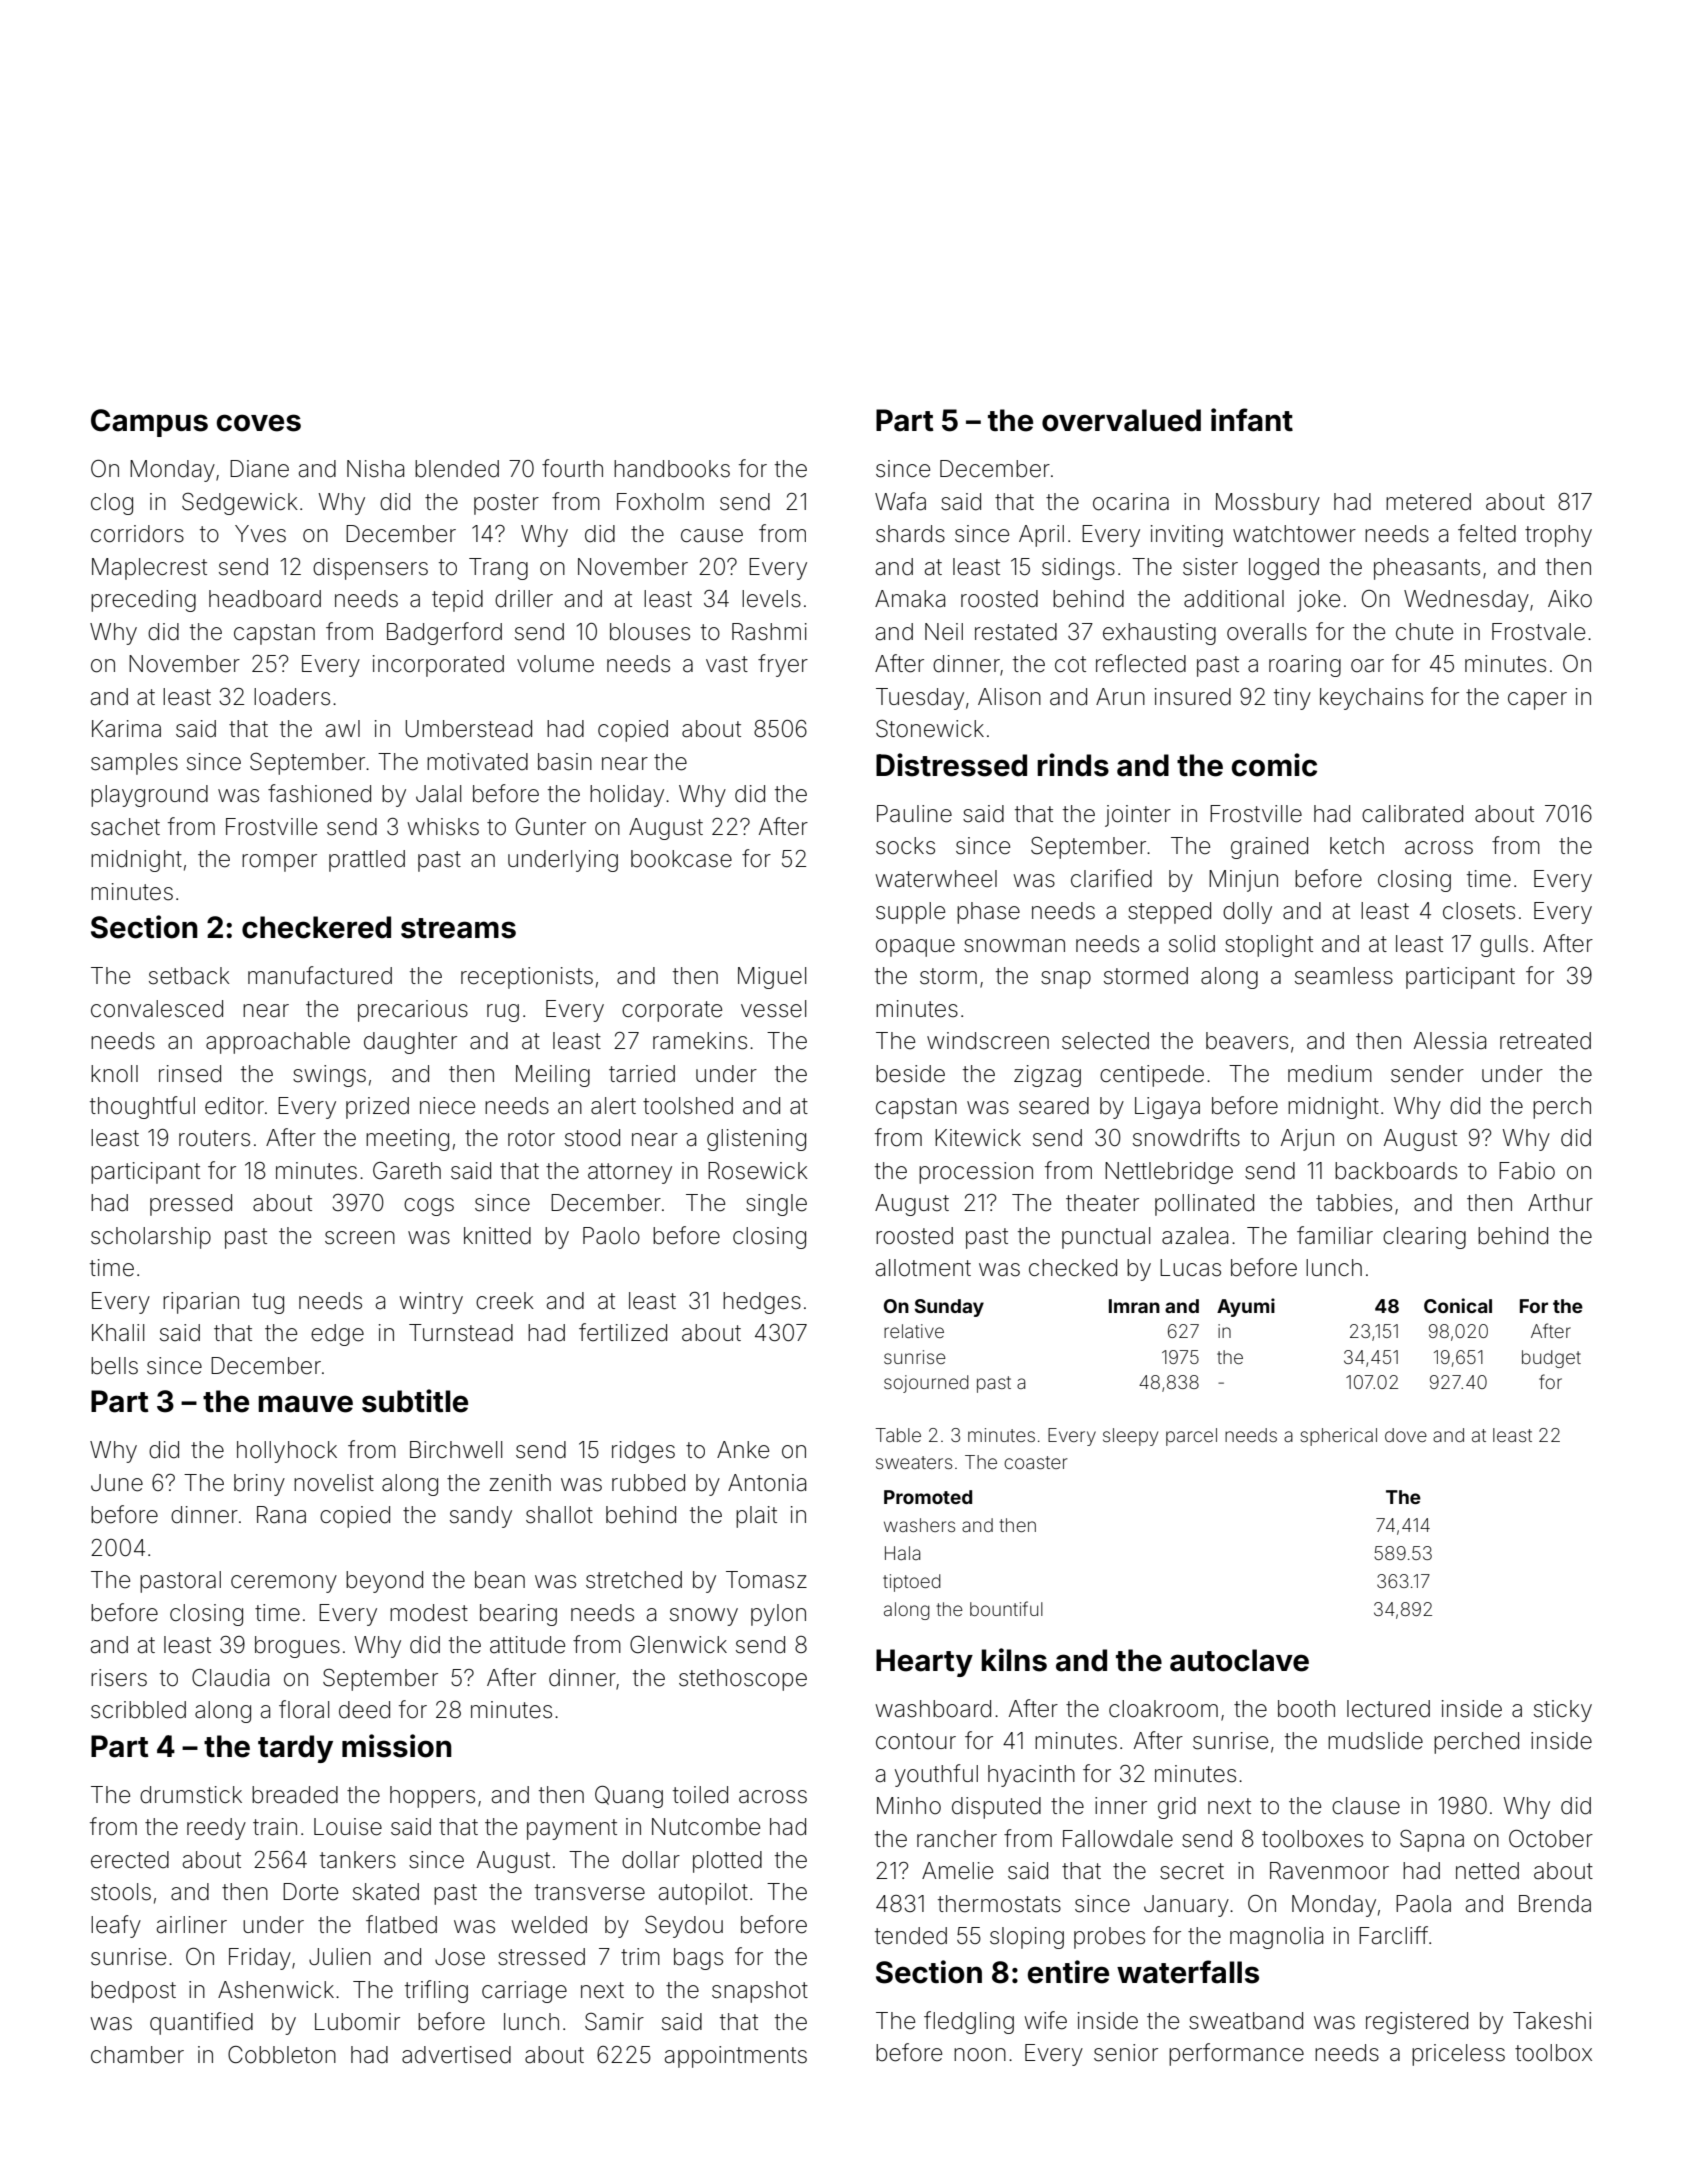 The width and height of the screenshot is (1683, 2178). What do you see at coordinates (758, 1171) in the screenshot?
I see `Rosewick` at bounding box center [758, 1171].
